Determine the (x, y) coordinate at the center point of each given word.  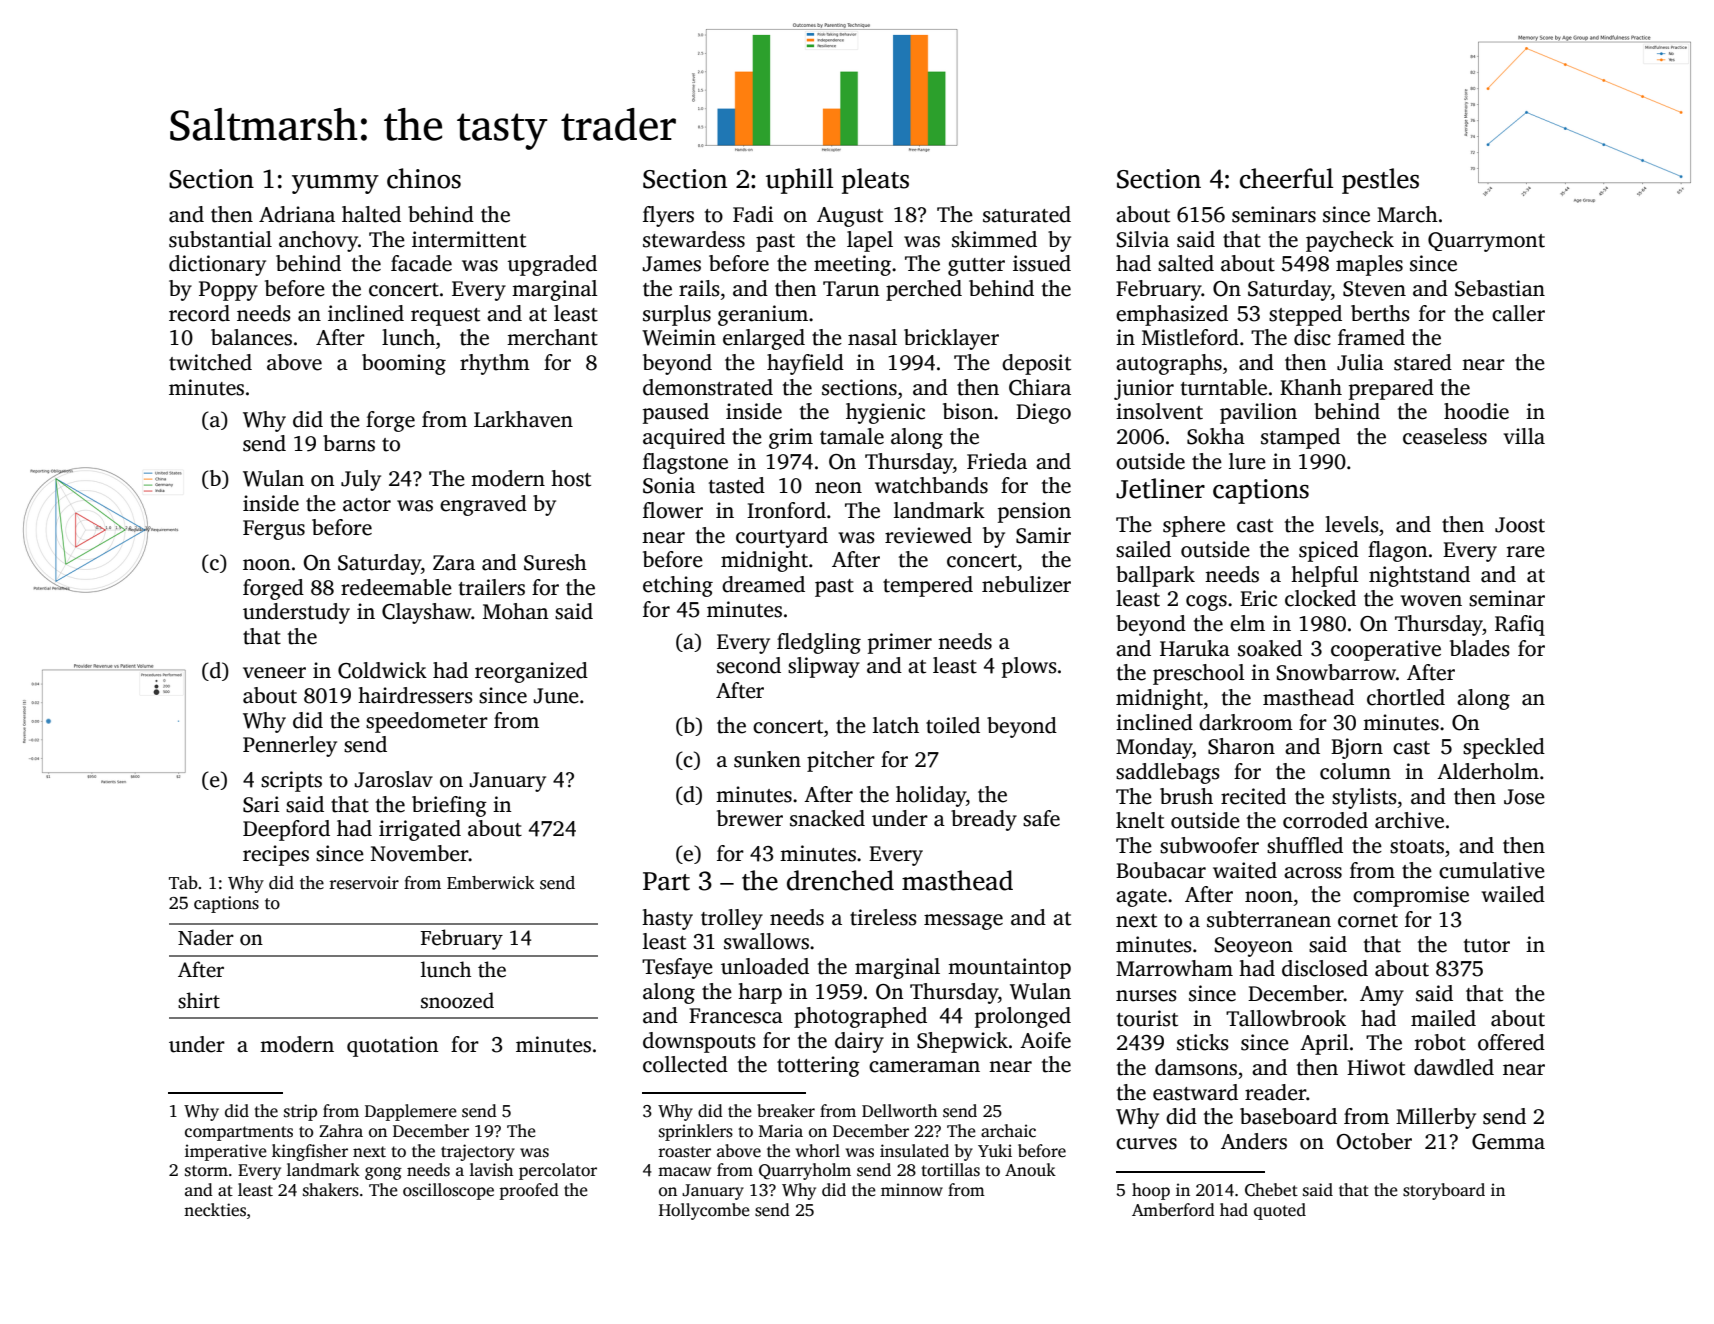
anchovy (318, 241)
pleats (875, 181)
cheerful (1286, 178)
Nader (206, 937)
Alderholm (1488, 771)
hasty (667, 919)
